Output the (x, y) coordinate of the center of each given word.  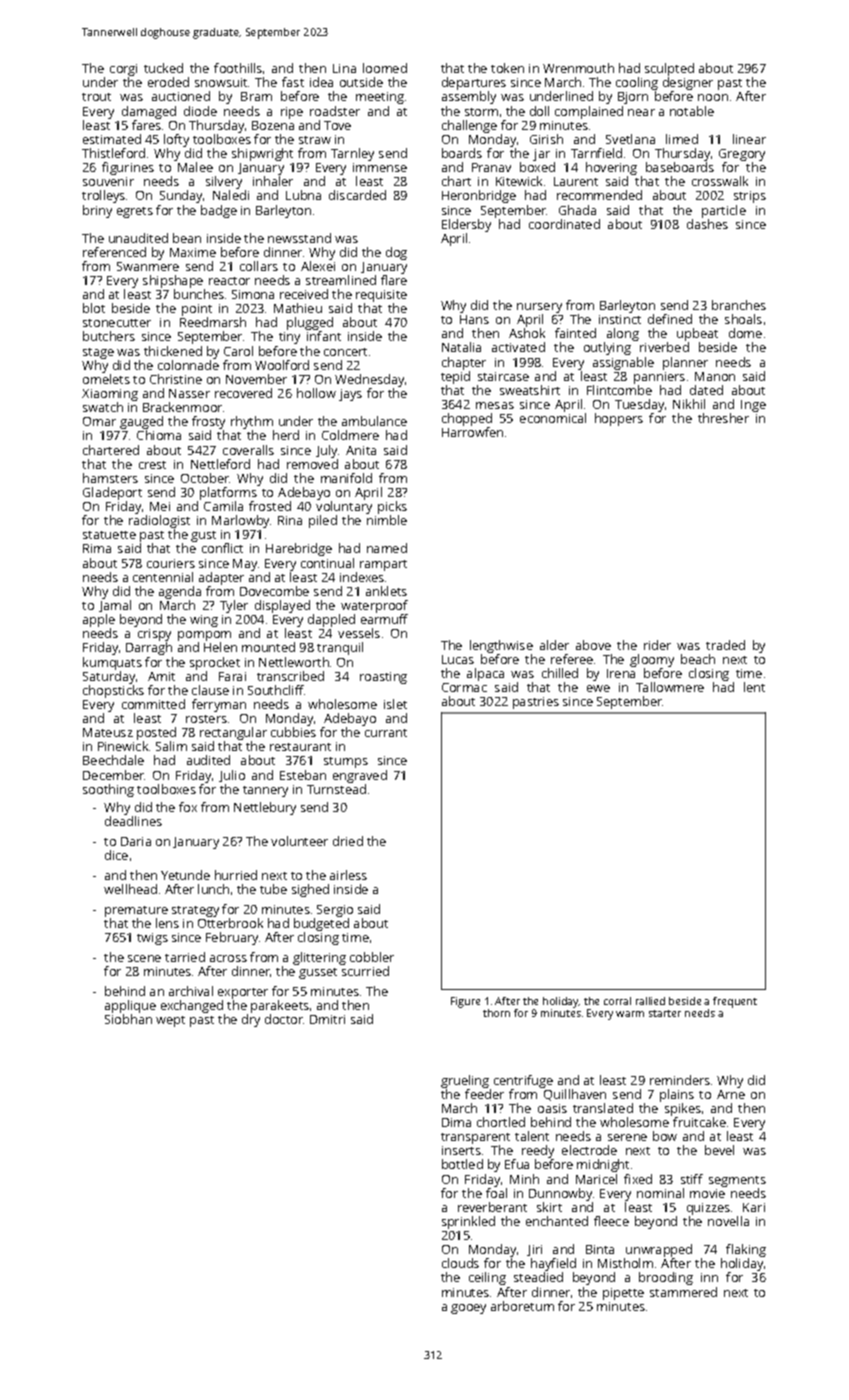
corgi (123, 70)
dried (348, 841)
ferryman (219, 705)
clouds (460, 1263)
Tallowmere (670, 687)
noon (713, 97)
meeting (380, 98)
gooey (468, 1309)
